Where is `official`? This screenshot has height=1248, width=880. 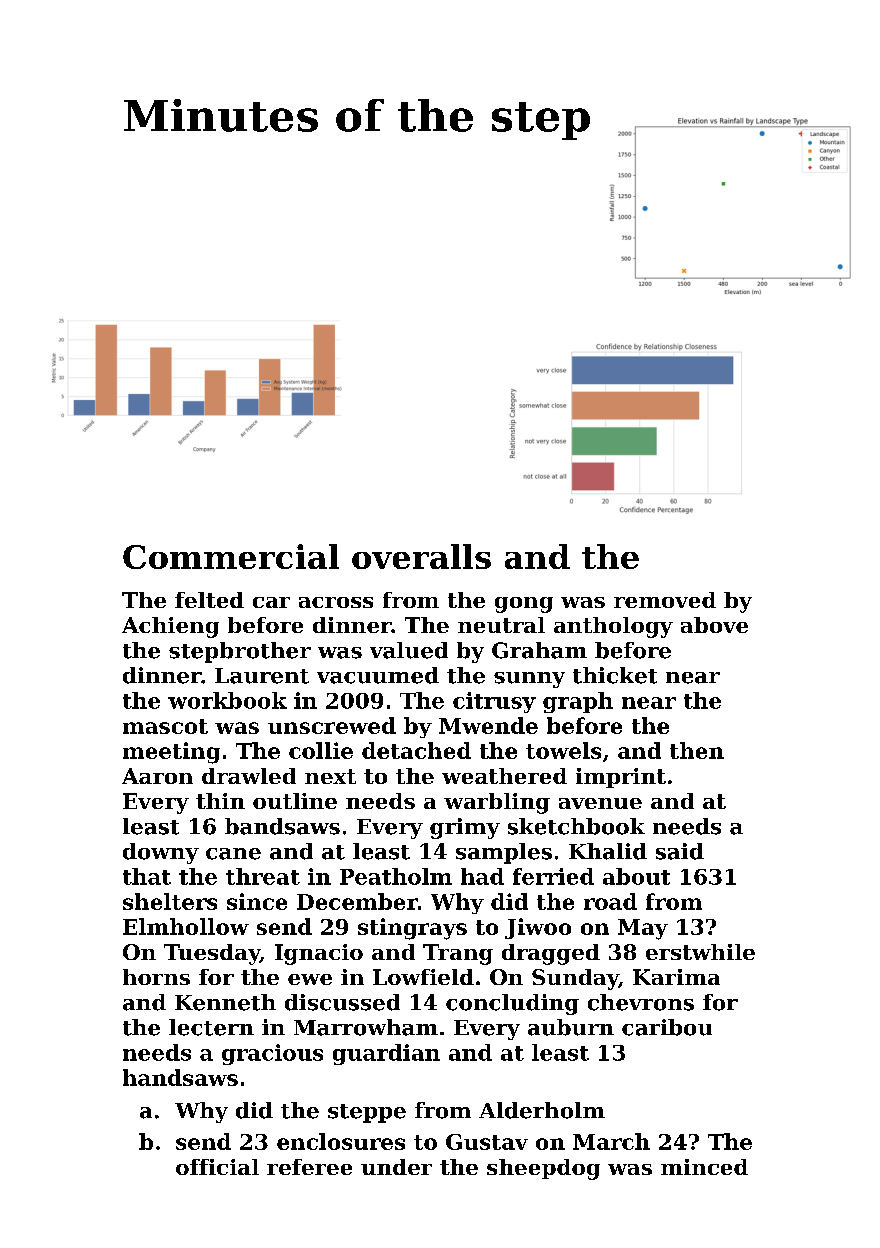 official is located at coordinates (217, 1167).
